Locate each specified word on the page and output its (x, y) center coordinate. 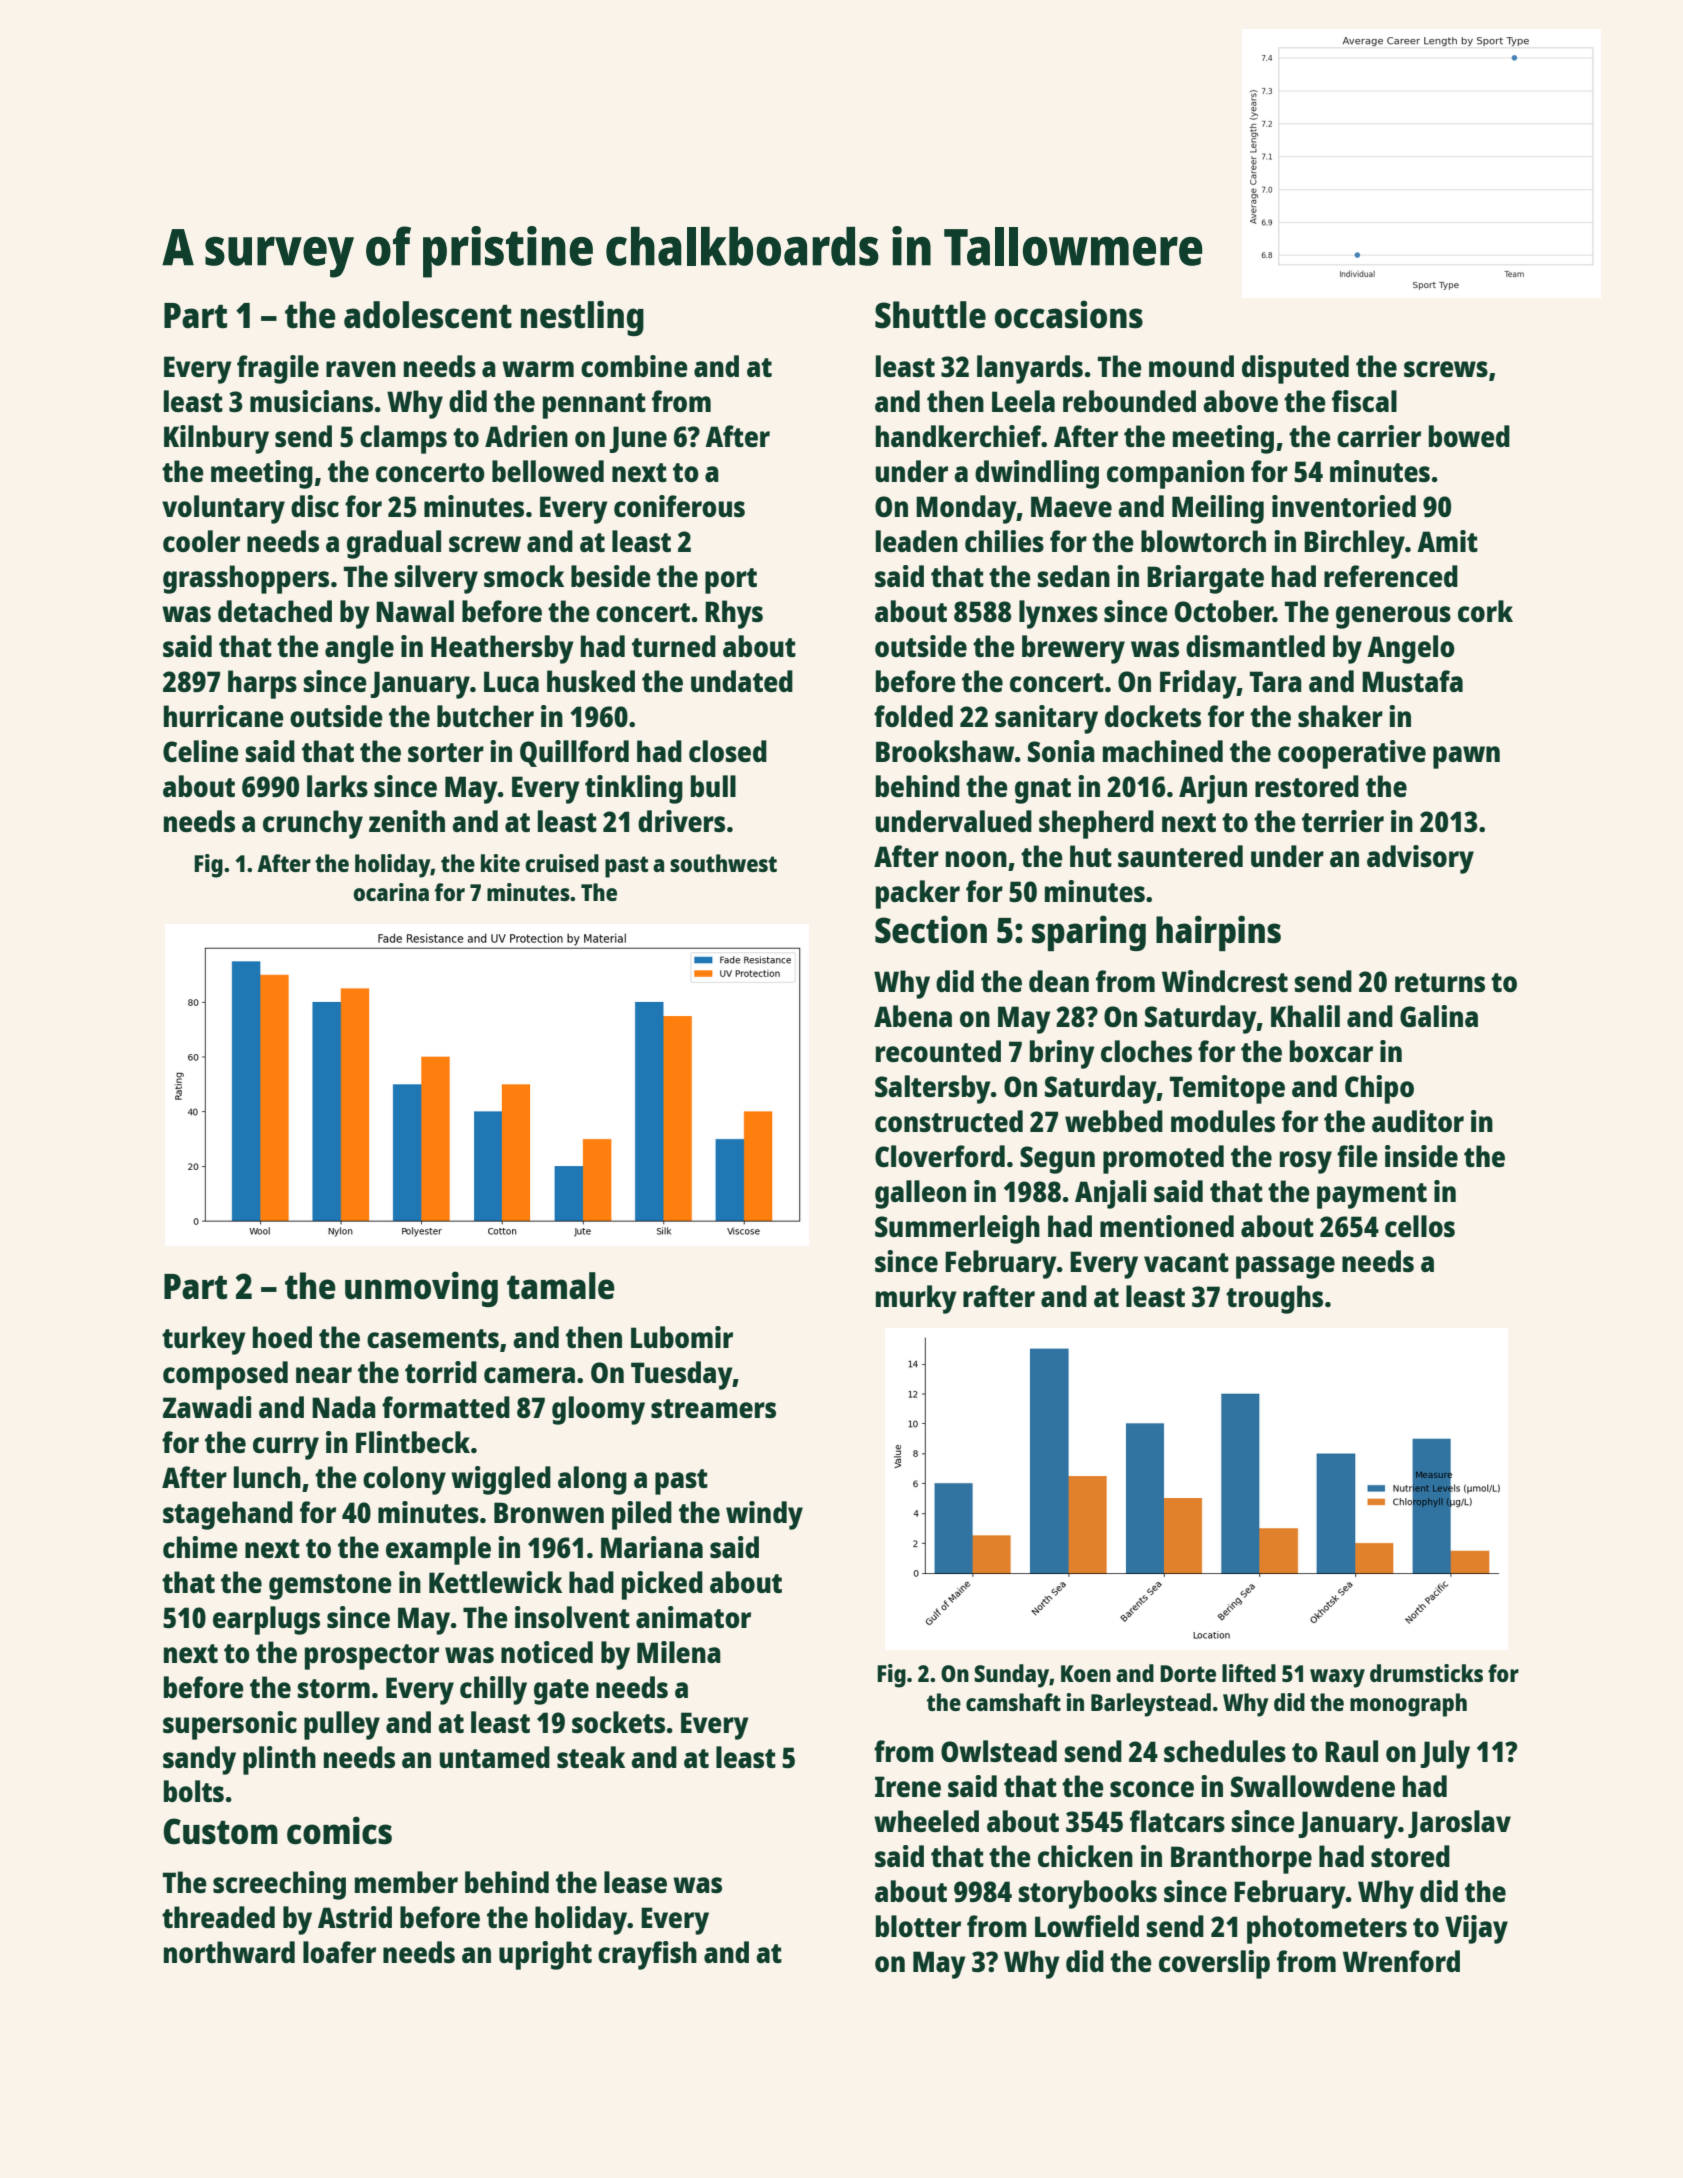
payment (1372, 1196)
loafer (339, 1952)
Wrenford (1401, 1961)
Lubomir (682, 1337)
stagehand (228, 1515)
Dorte (1188, 1673)
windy (764, 1515)
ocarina (391, 892)
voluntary (223, 509)
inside (1421, 1156)
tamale (561, 1286)
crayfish (647, 1955)
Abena (913, 1016)
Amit (1447, 541)
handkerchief (959, 436)
